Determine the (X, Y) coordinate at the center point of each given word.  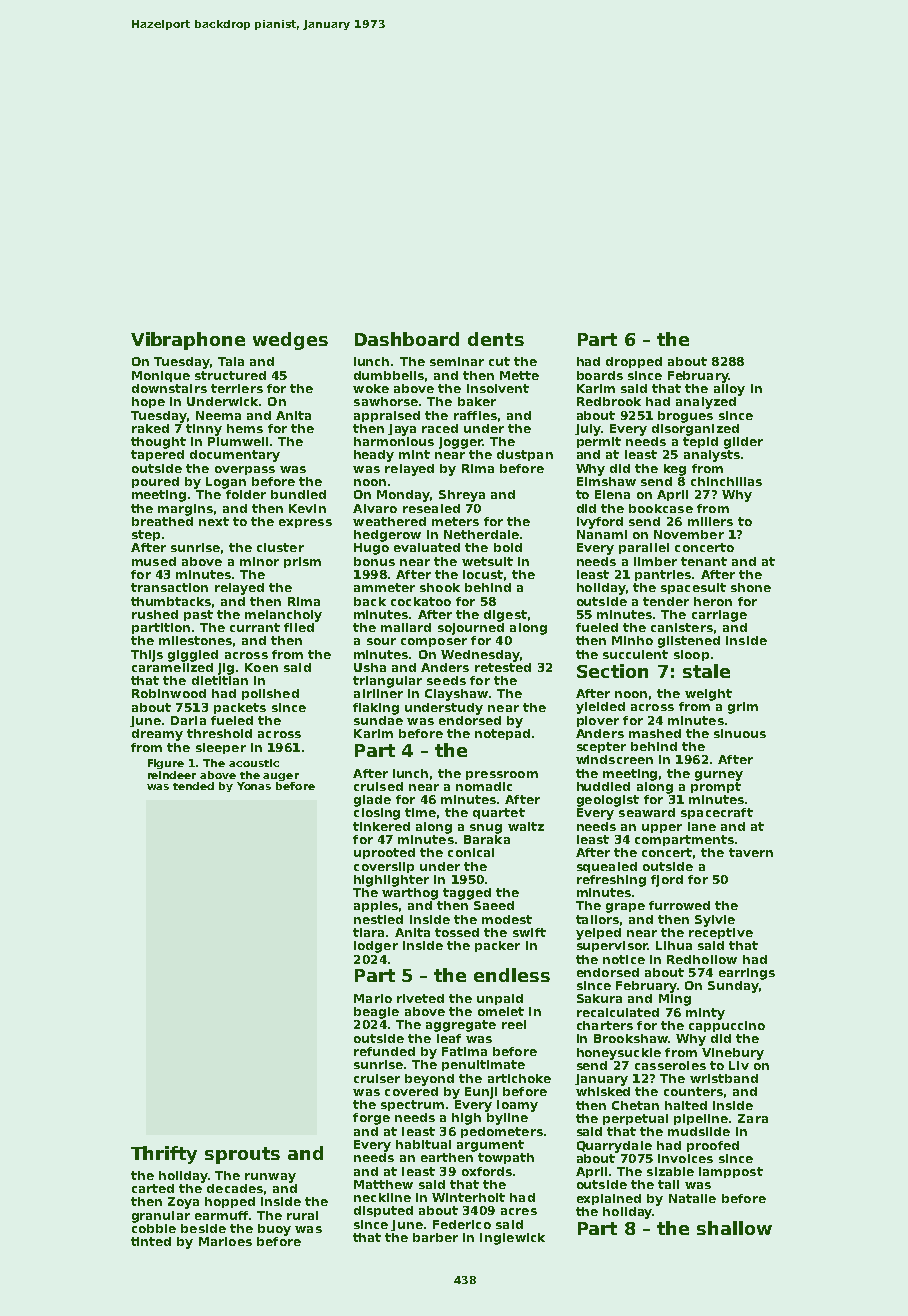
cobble (154, 1228)
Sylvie (715, 921)
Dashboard (407, 339)
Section (612, 671)
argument (490, 1146)
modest (507, 919)
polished (270, 694)
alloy (729, 390)
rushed (155, 614)
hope (148, 402)
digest (505, 616)
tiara (368, 932)
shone (751, 587)
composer (434, 642)
